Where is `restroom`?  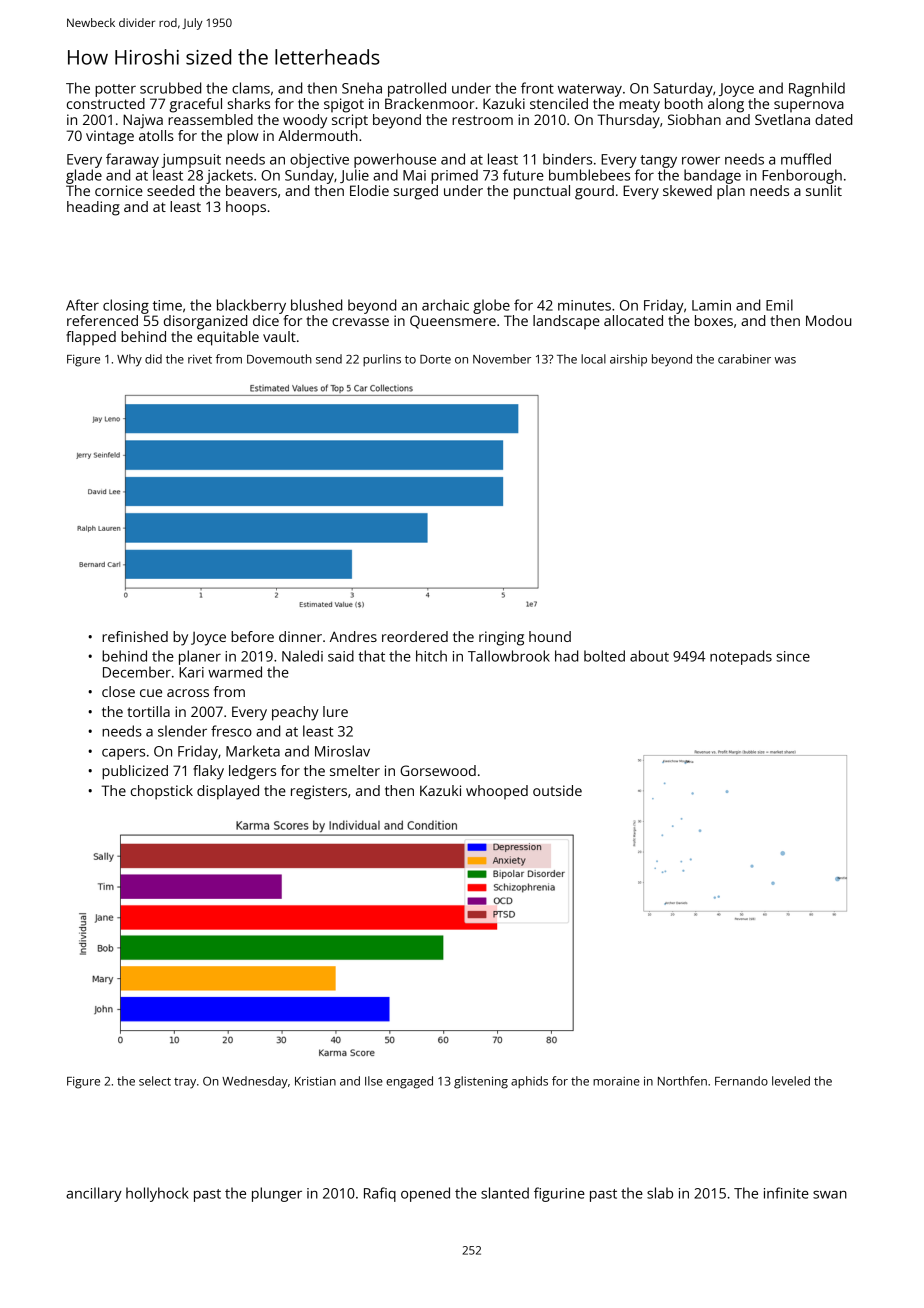
restroom is located at coordinates (482, 120).
